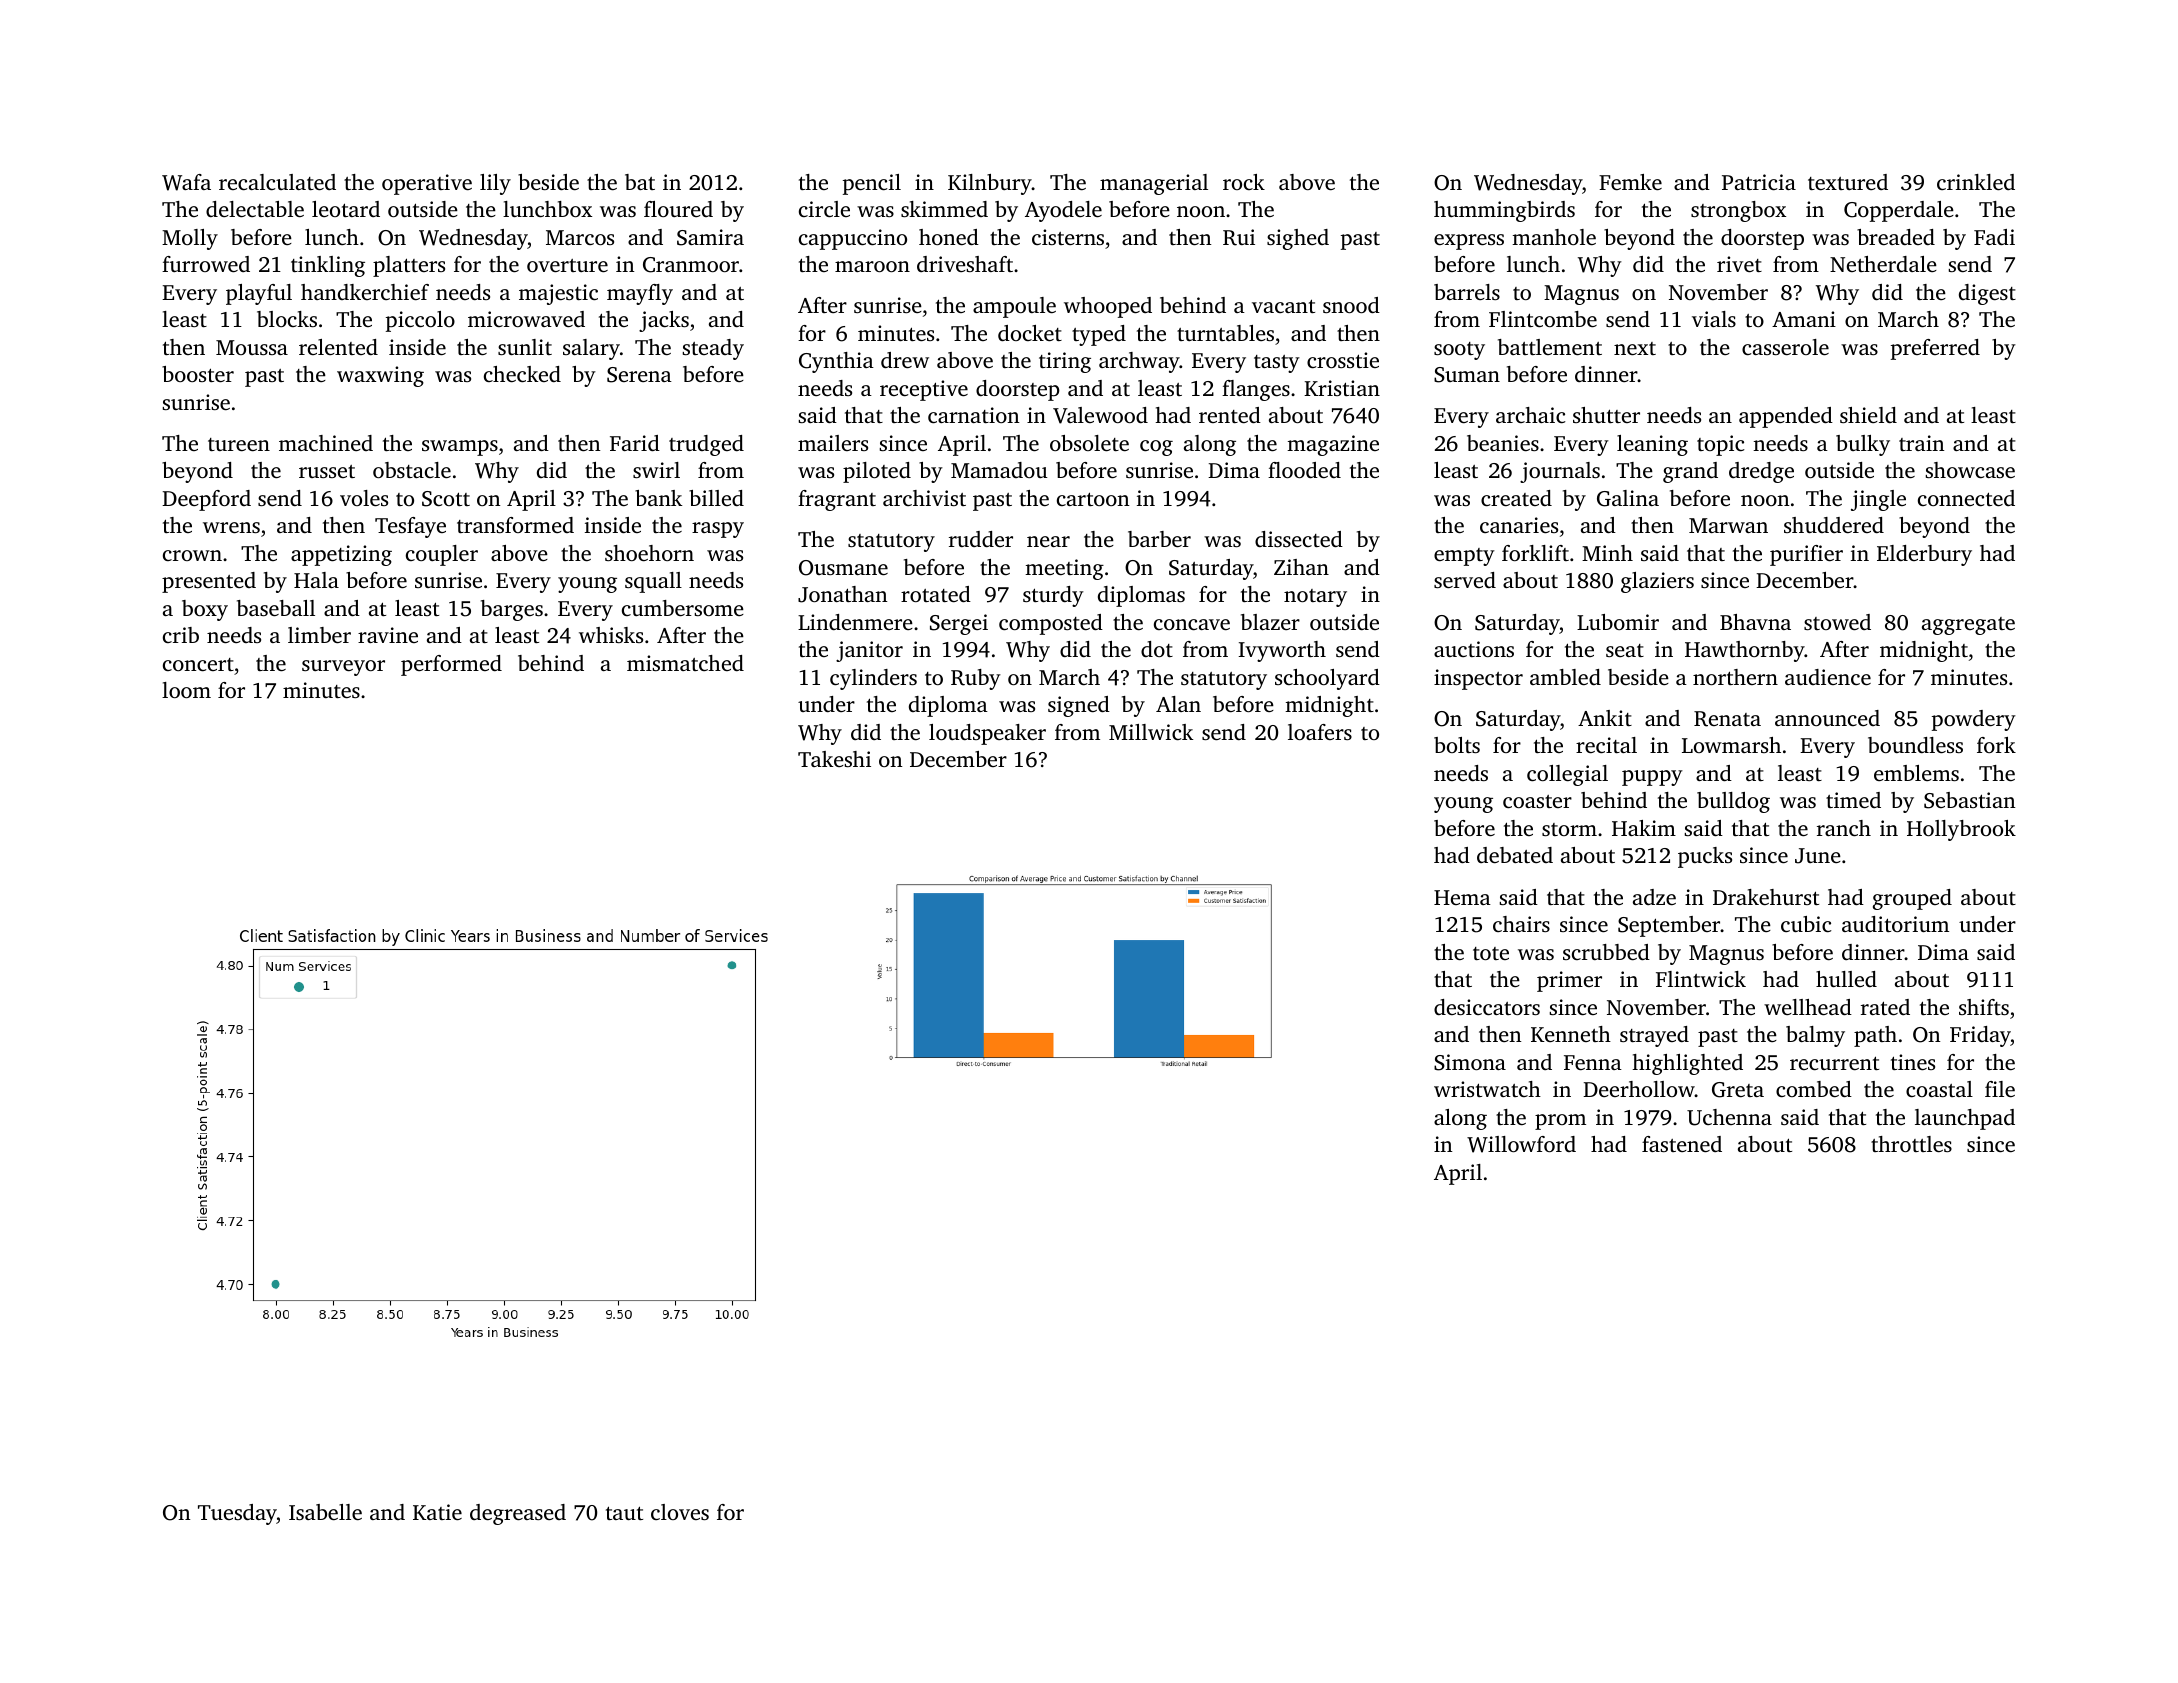 Image resolution: width=2178 pixels, height=1683 pixels. Describe the element at coordinates (1848, 182) in the document. I see `textured` at that location.
